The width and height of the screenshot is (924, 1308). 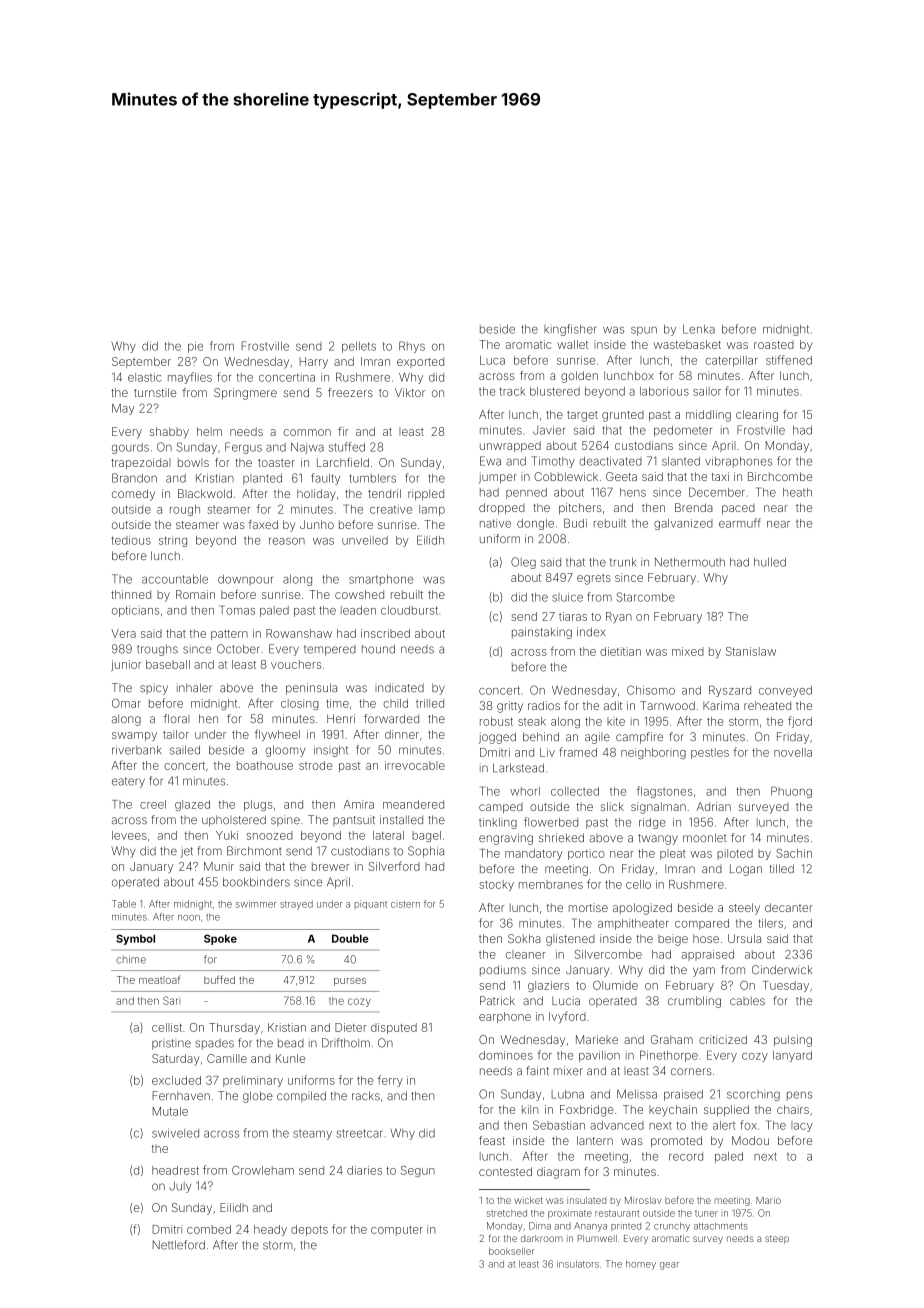 What do you see at coordinates (777, 1239) in the screenshot?
I see `steep` at bounding box center [777, 1239].
